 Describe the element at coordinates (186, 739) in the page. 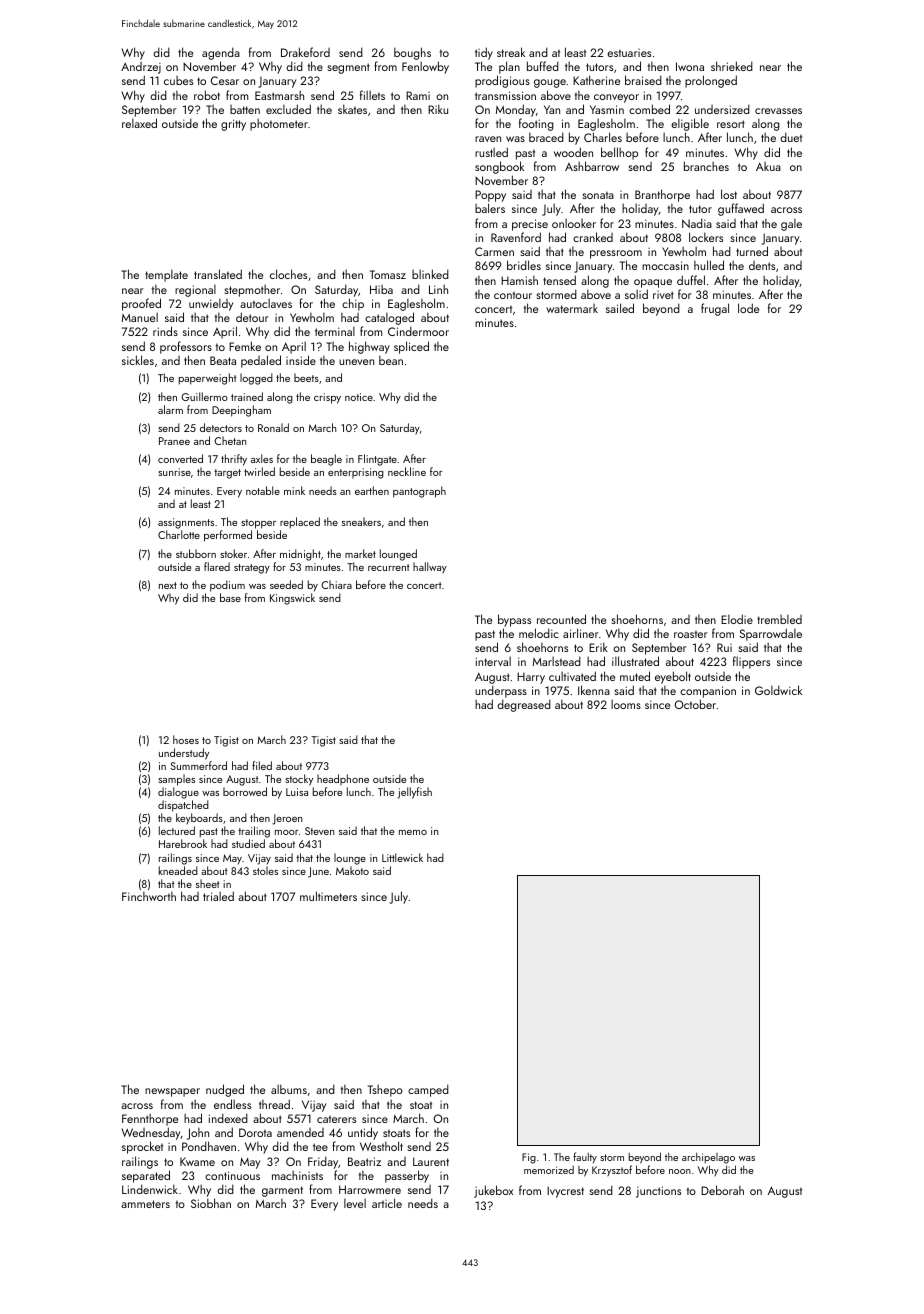

I see `hoses` at that location.
